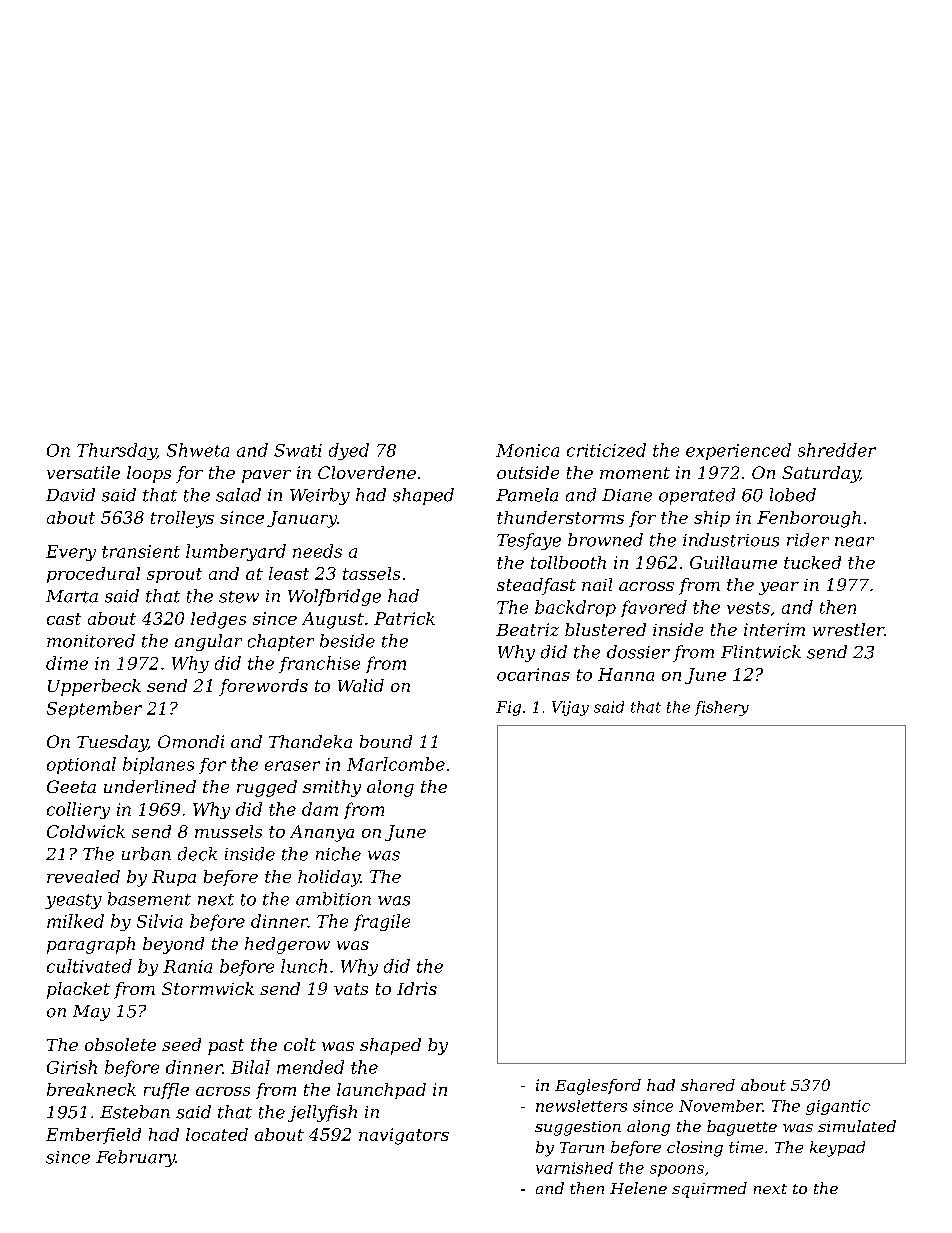  What do you see at coordinates (638, 1188) in the page?
I see `Helene` at bounding box center [638, 1188].
